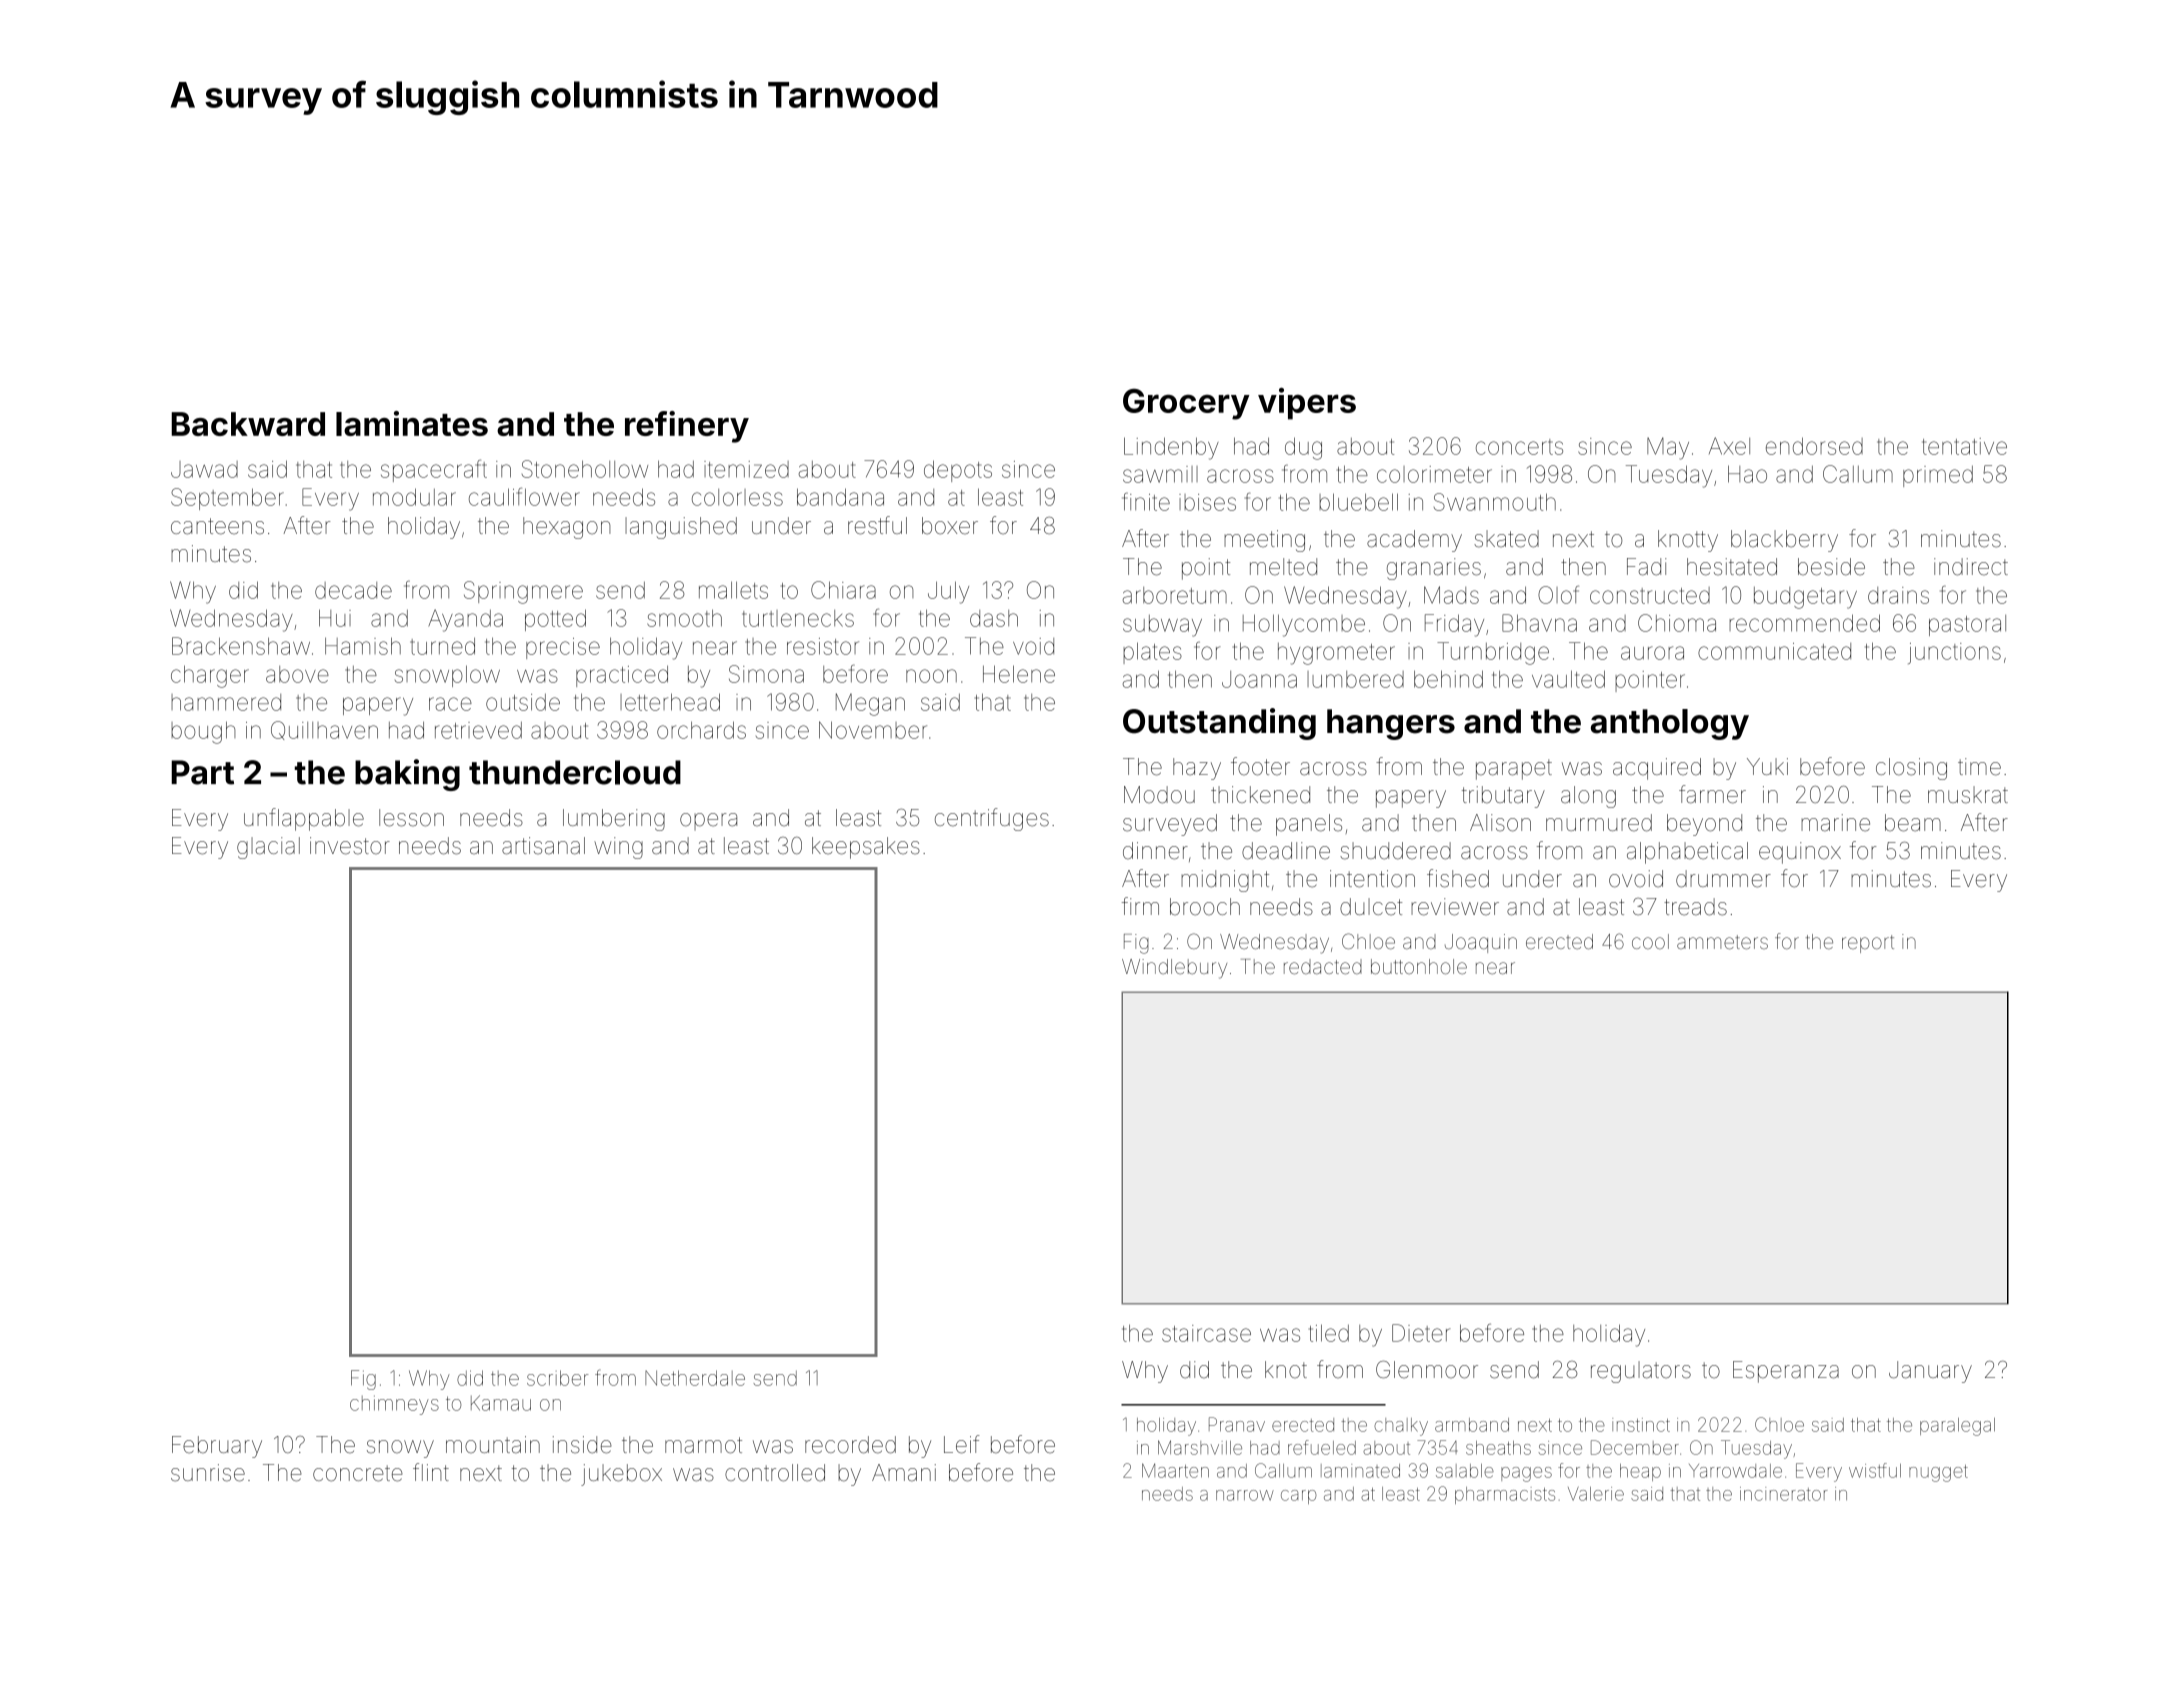 The image size is (2178, 1683). I want to click on tentative, so click(1964, 446).
